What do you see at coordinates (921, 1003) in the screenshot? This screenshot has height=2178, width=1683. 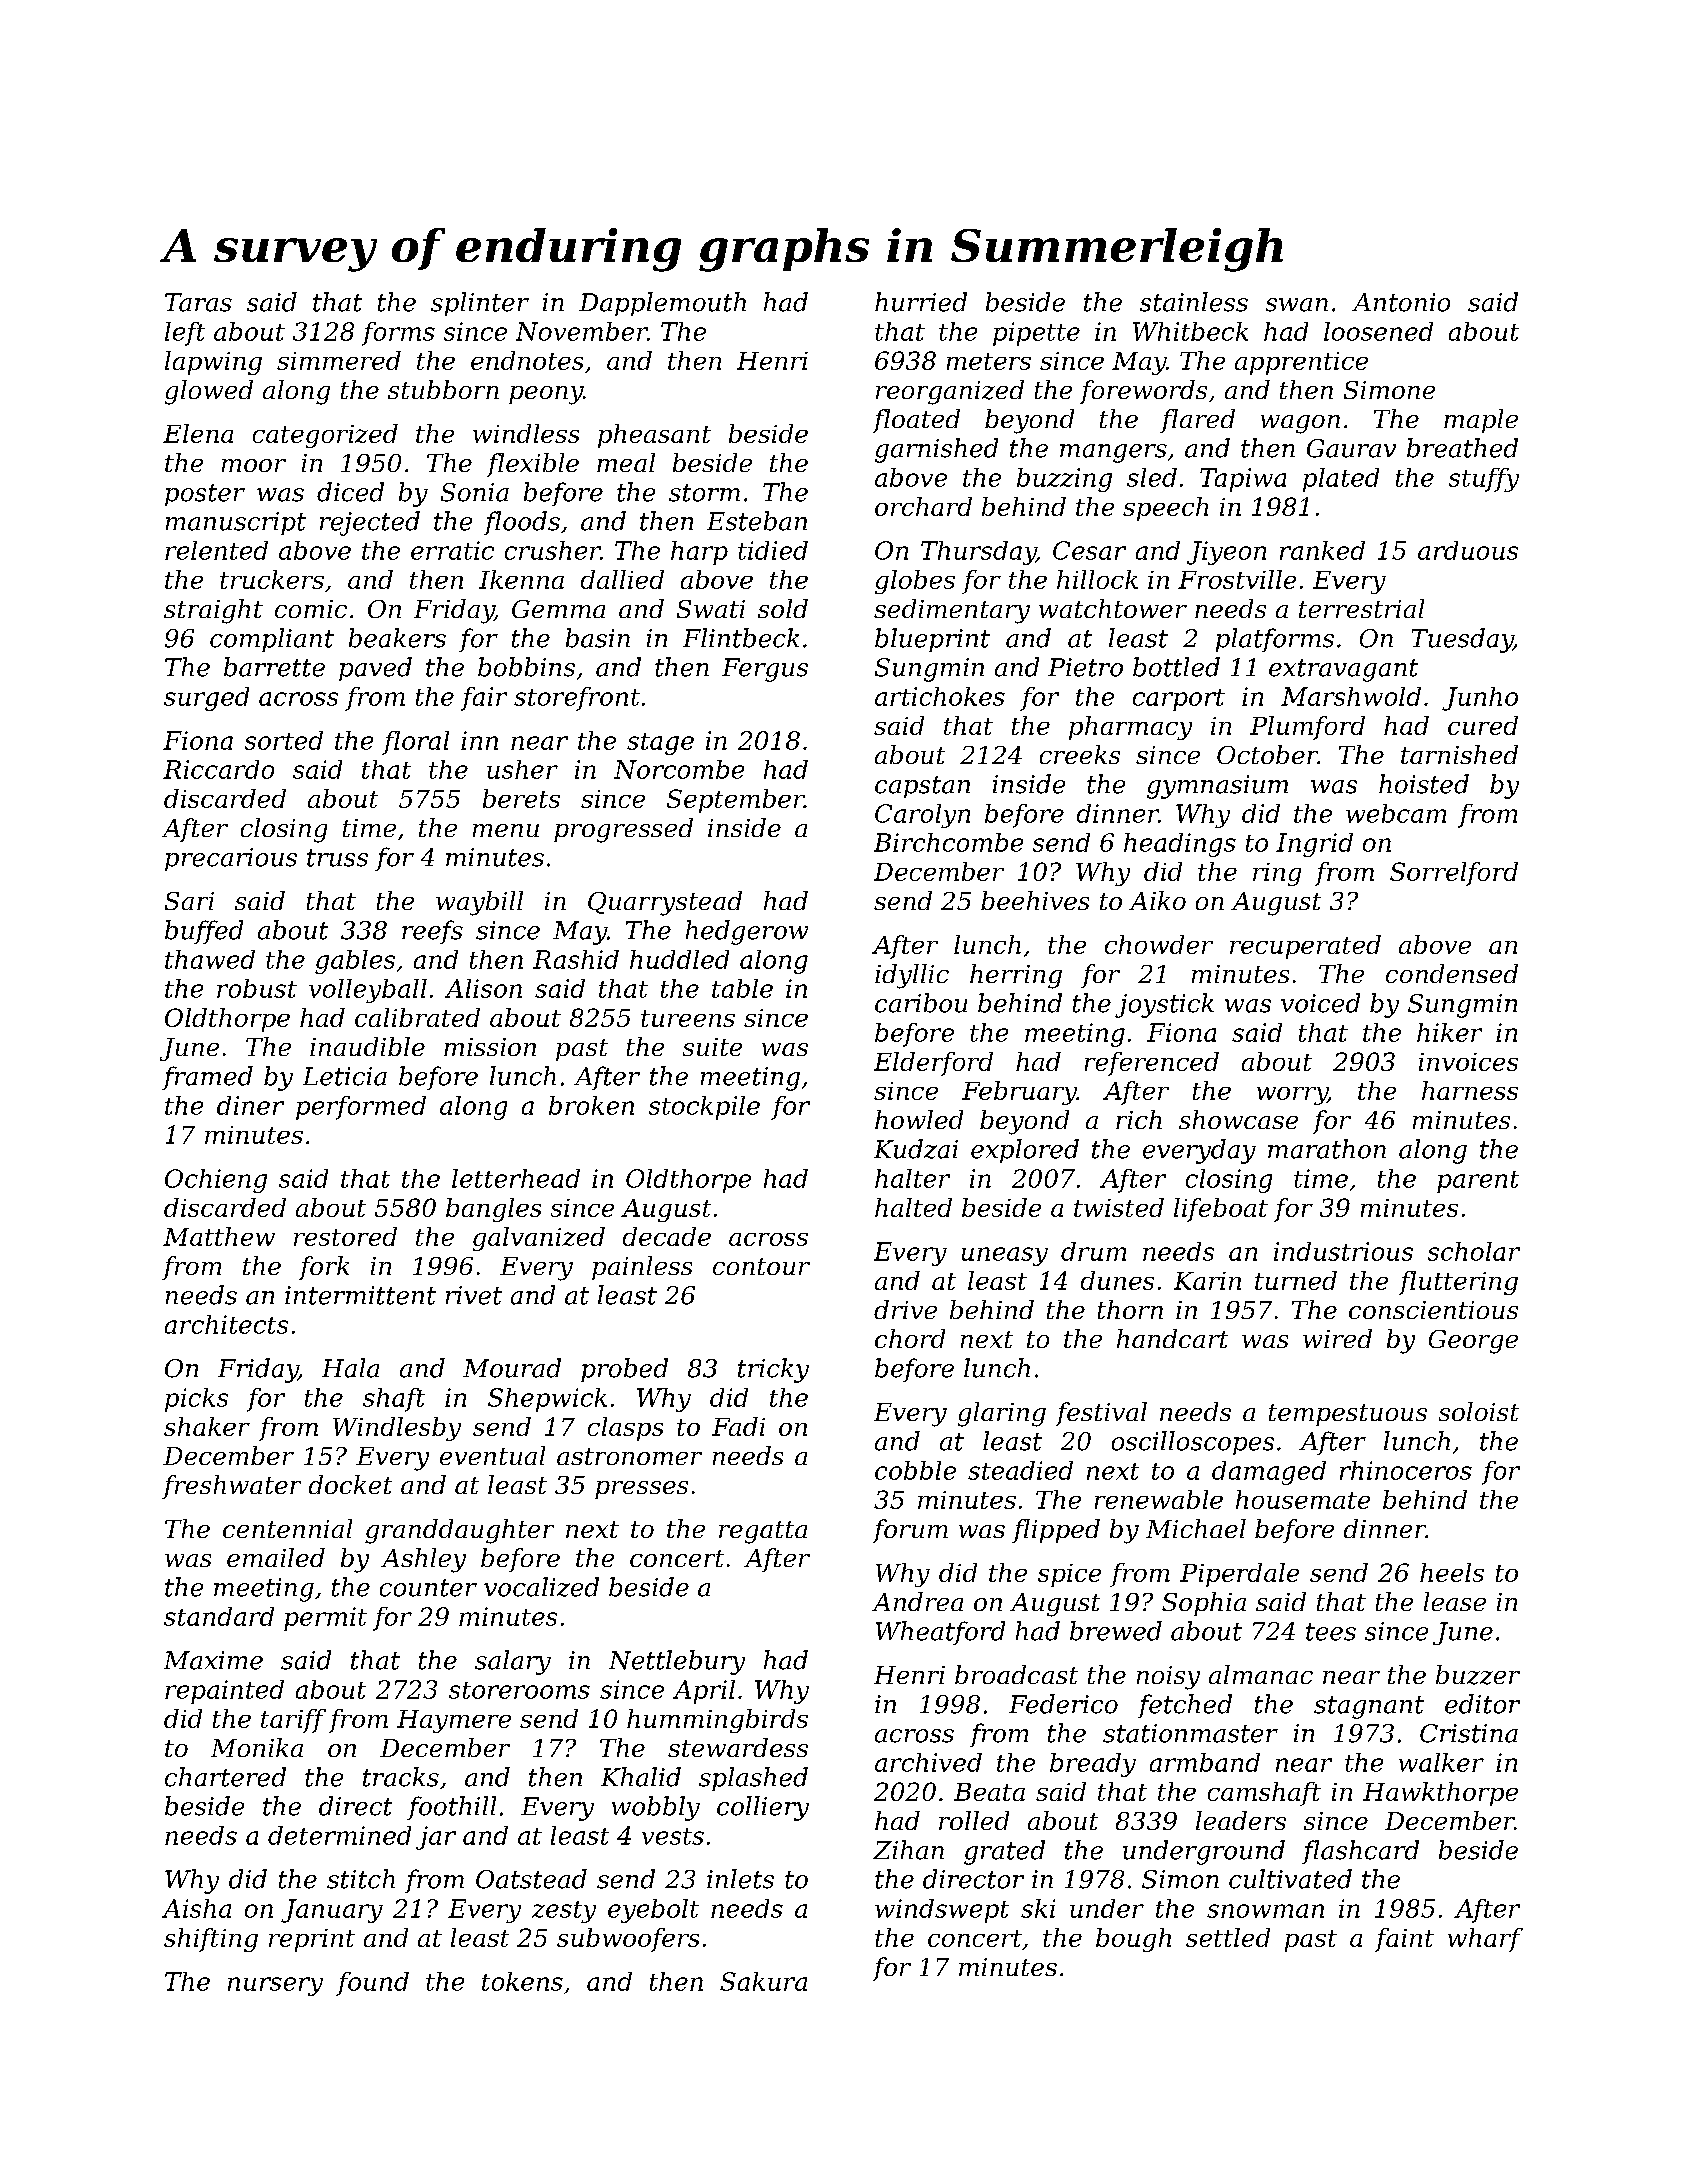 I see `caribou` at bounding box center [921, 1003].
